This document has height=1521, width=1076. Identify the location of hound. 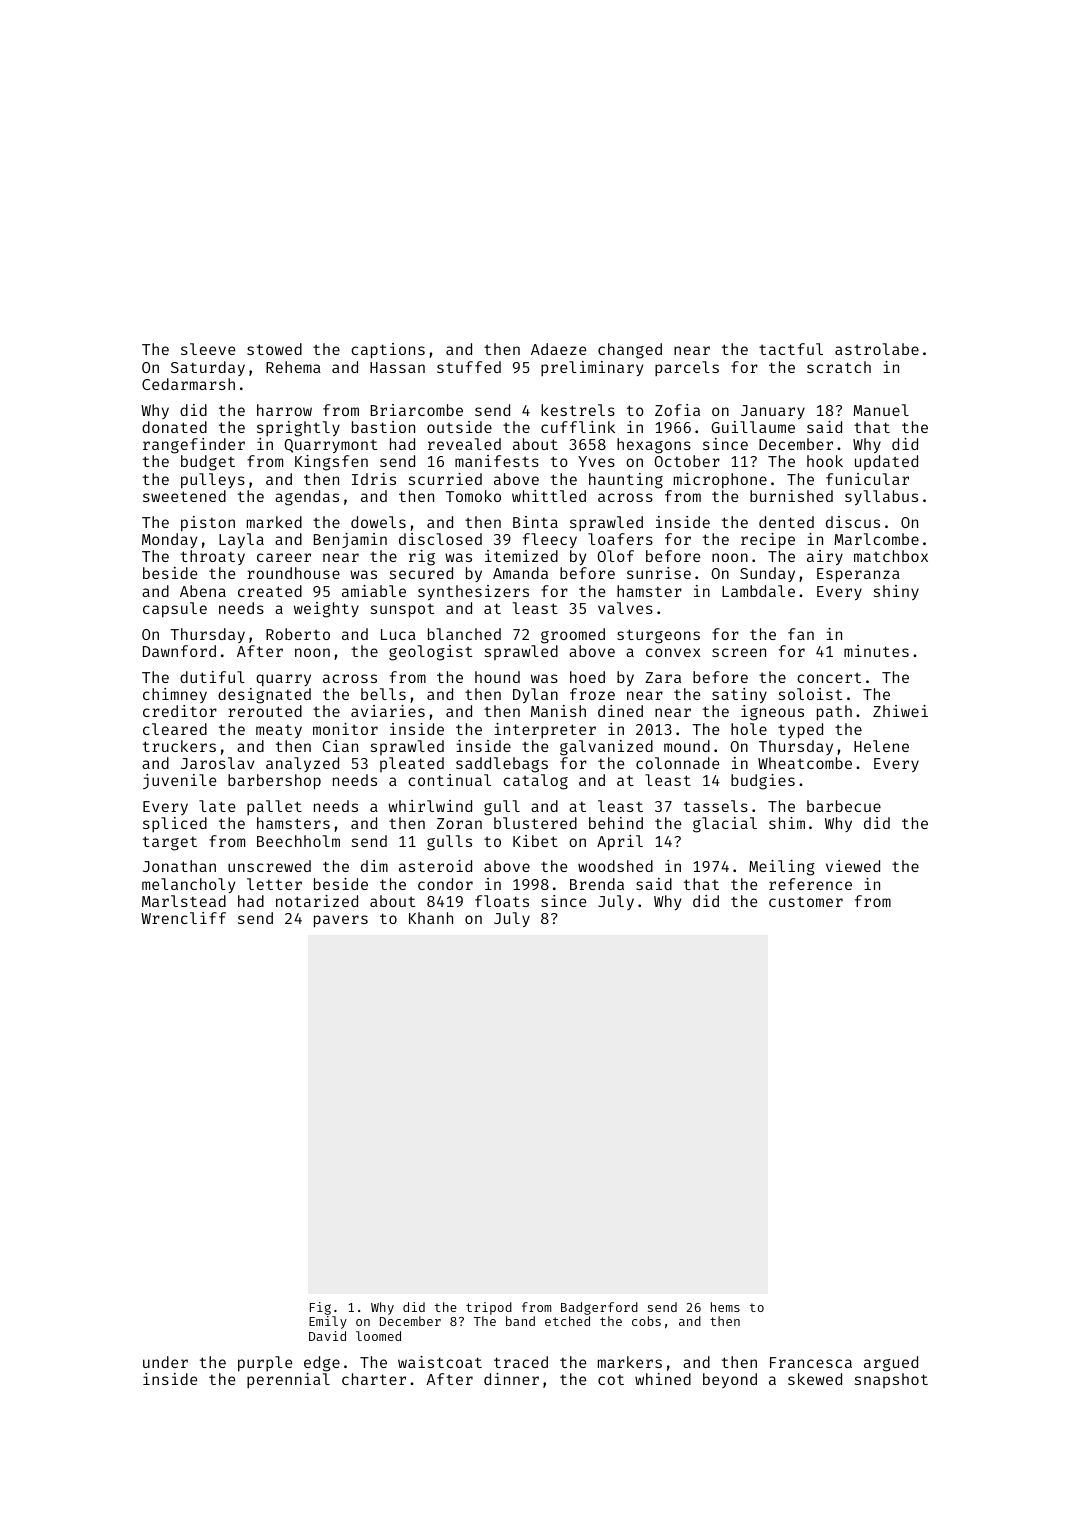
(497, 677).
